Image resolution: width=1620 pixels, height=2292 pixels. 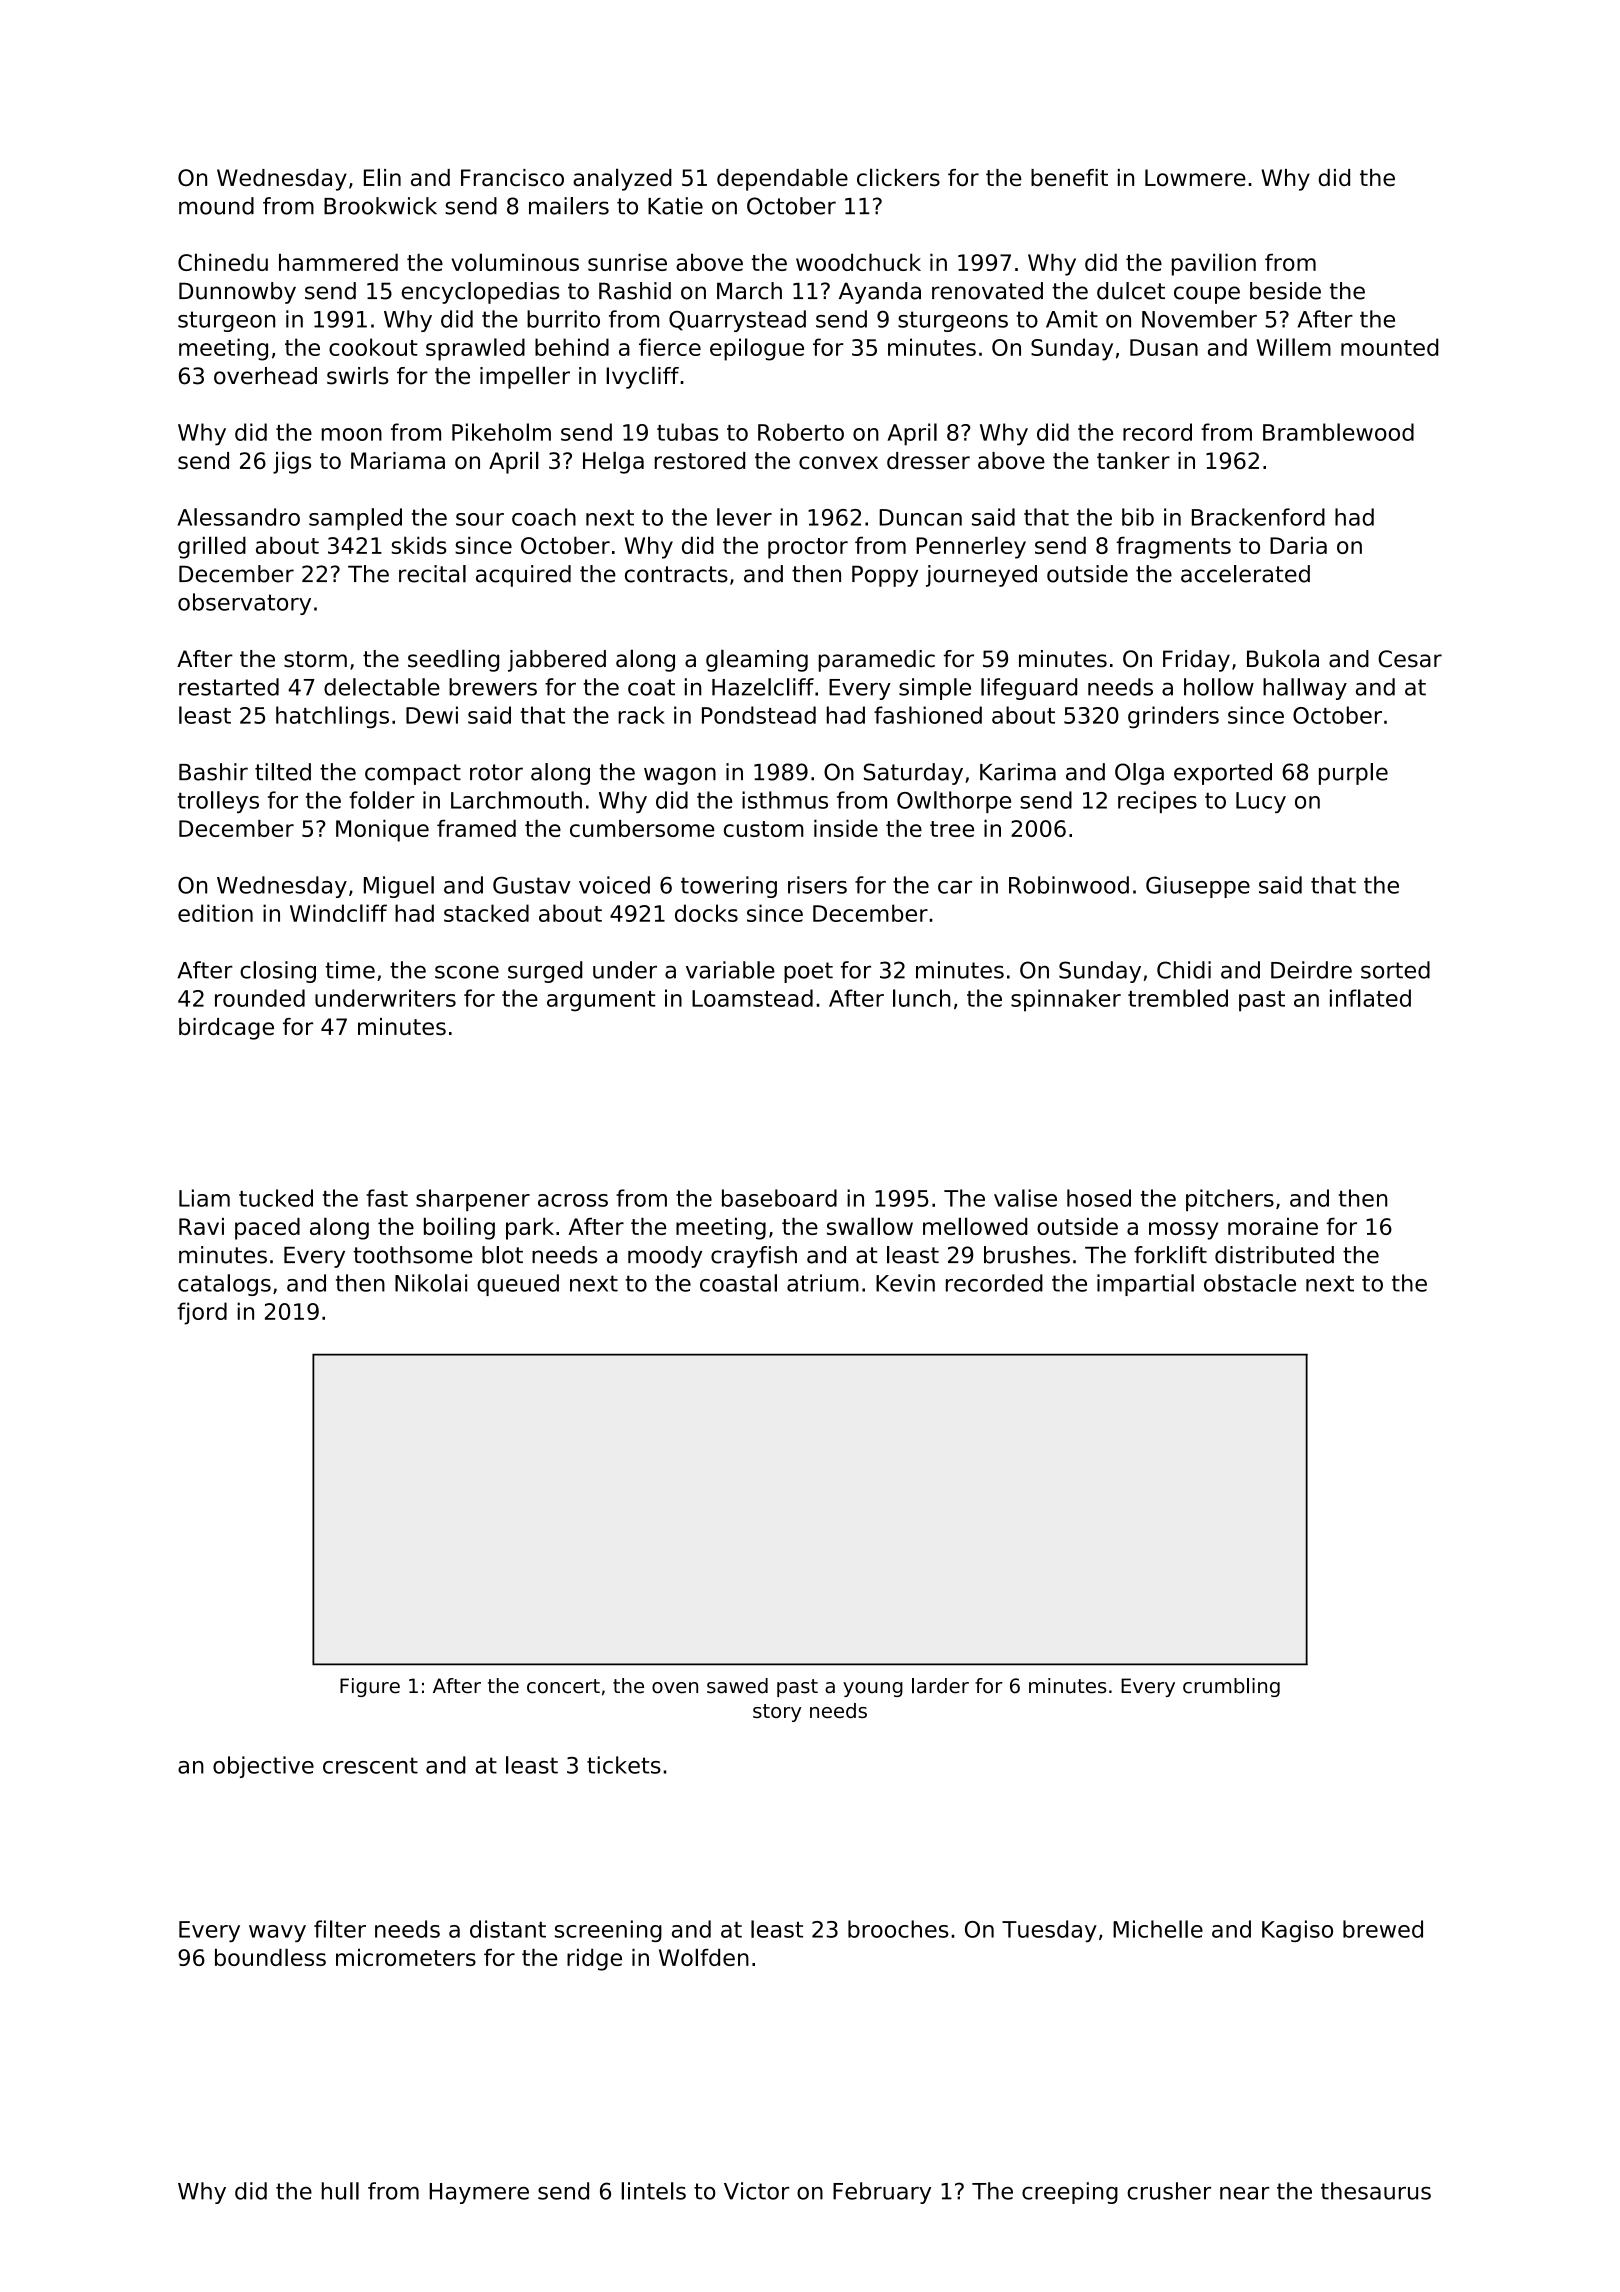 I want to click on thesaurus, so click(x=1376, y=2191).
